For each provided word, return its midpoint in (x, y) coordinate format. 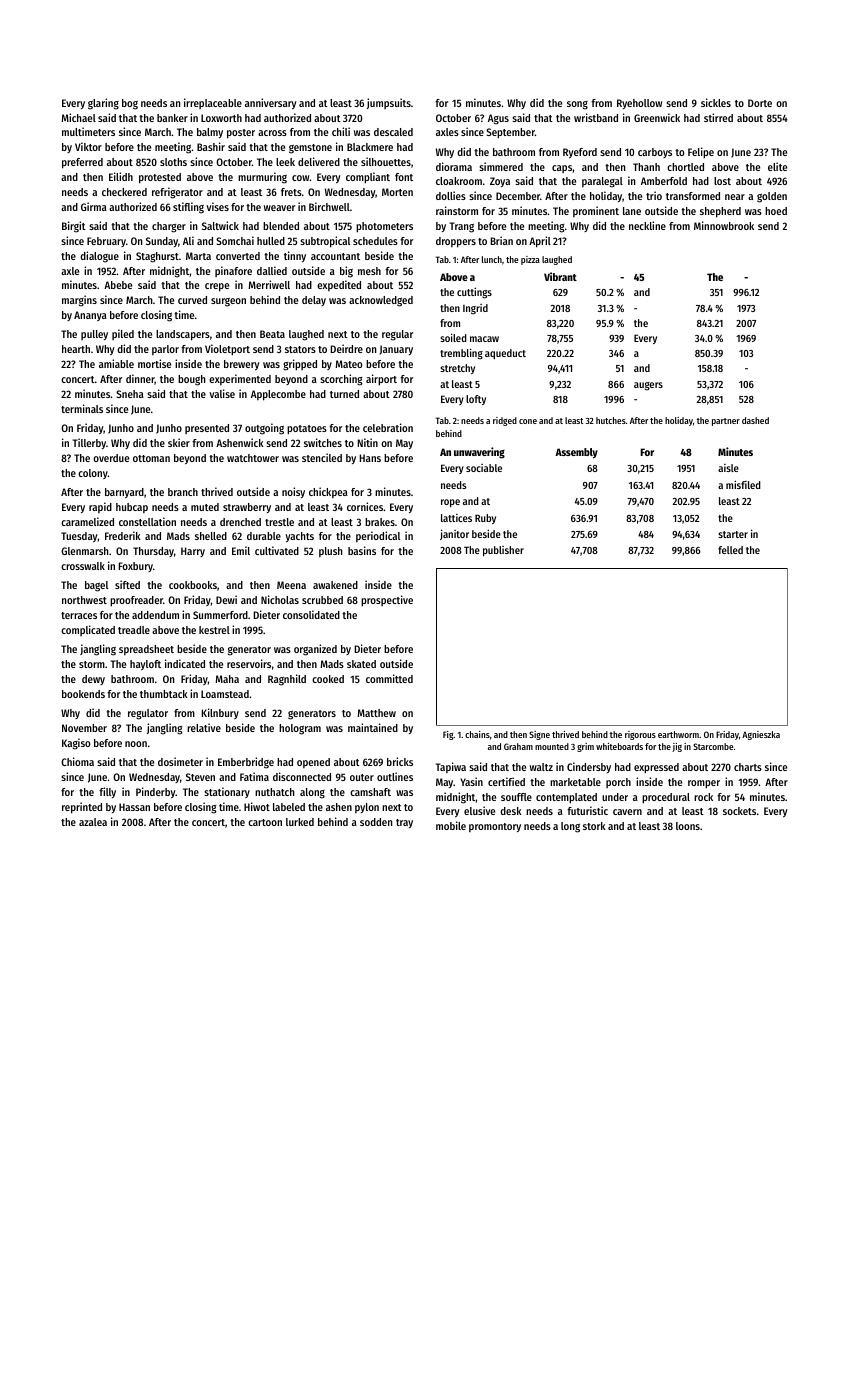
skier (179, 442)
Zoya (500, 182)
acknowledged (381, 301)
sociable (484, 468)
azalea (93, 822)
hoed (776, 211)
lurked (300, 822)
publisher (503, 551)
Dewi (226, 599)
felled (730, 550)
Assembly (576, 453)
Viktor (88, 146)
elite (777, 166)
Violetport (227, 350)
